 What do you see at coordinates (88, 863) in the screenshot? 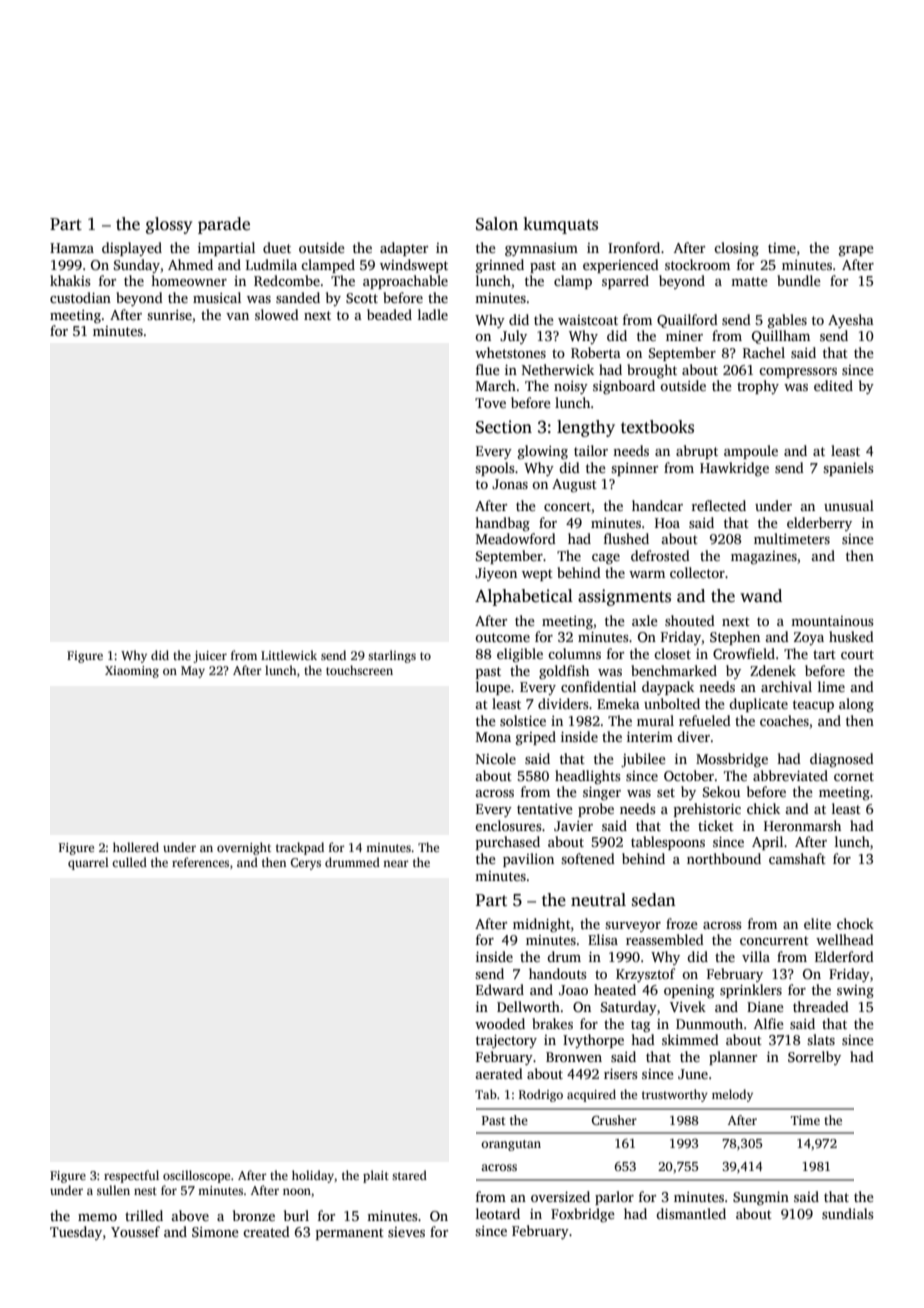
I see `quarrel` at bounding box center [88, 863].
